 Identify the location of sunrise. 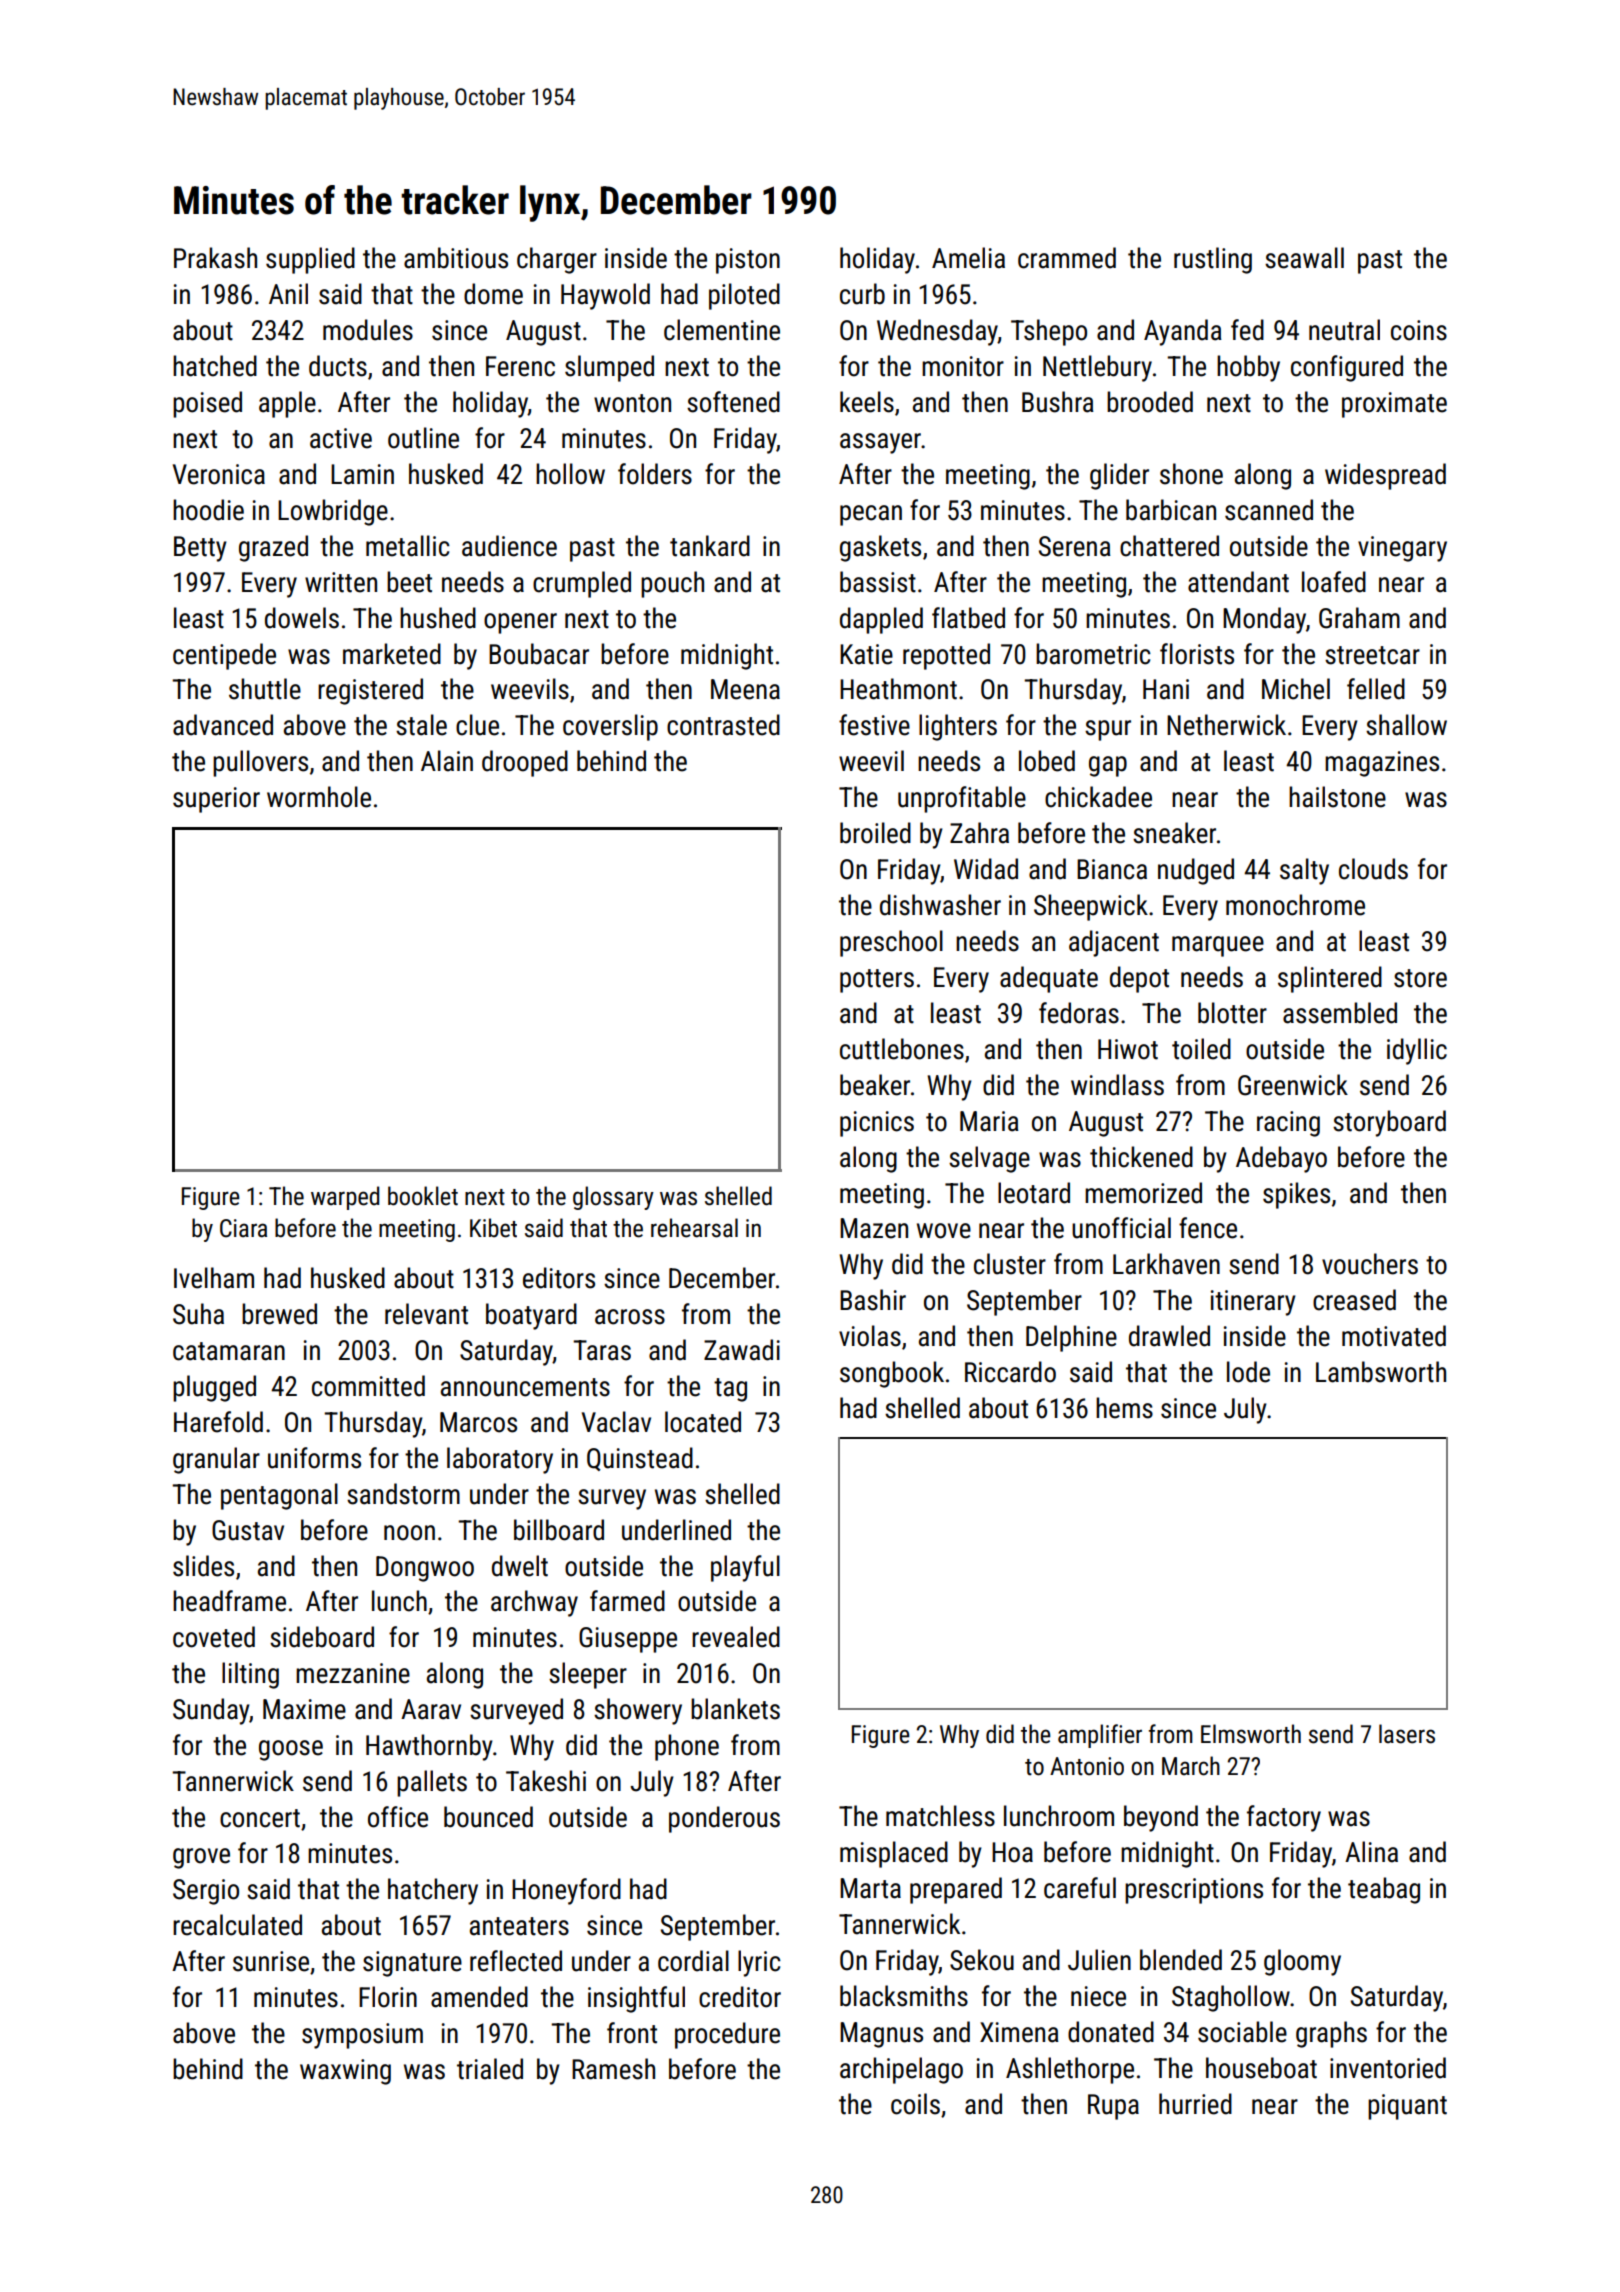
(271, 1961).
